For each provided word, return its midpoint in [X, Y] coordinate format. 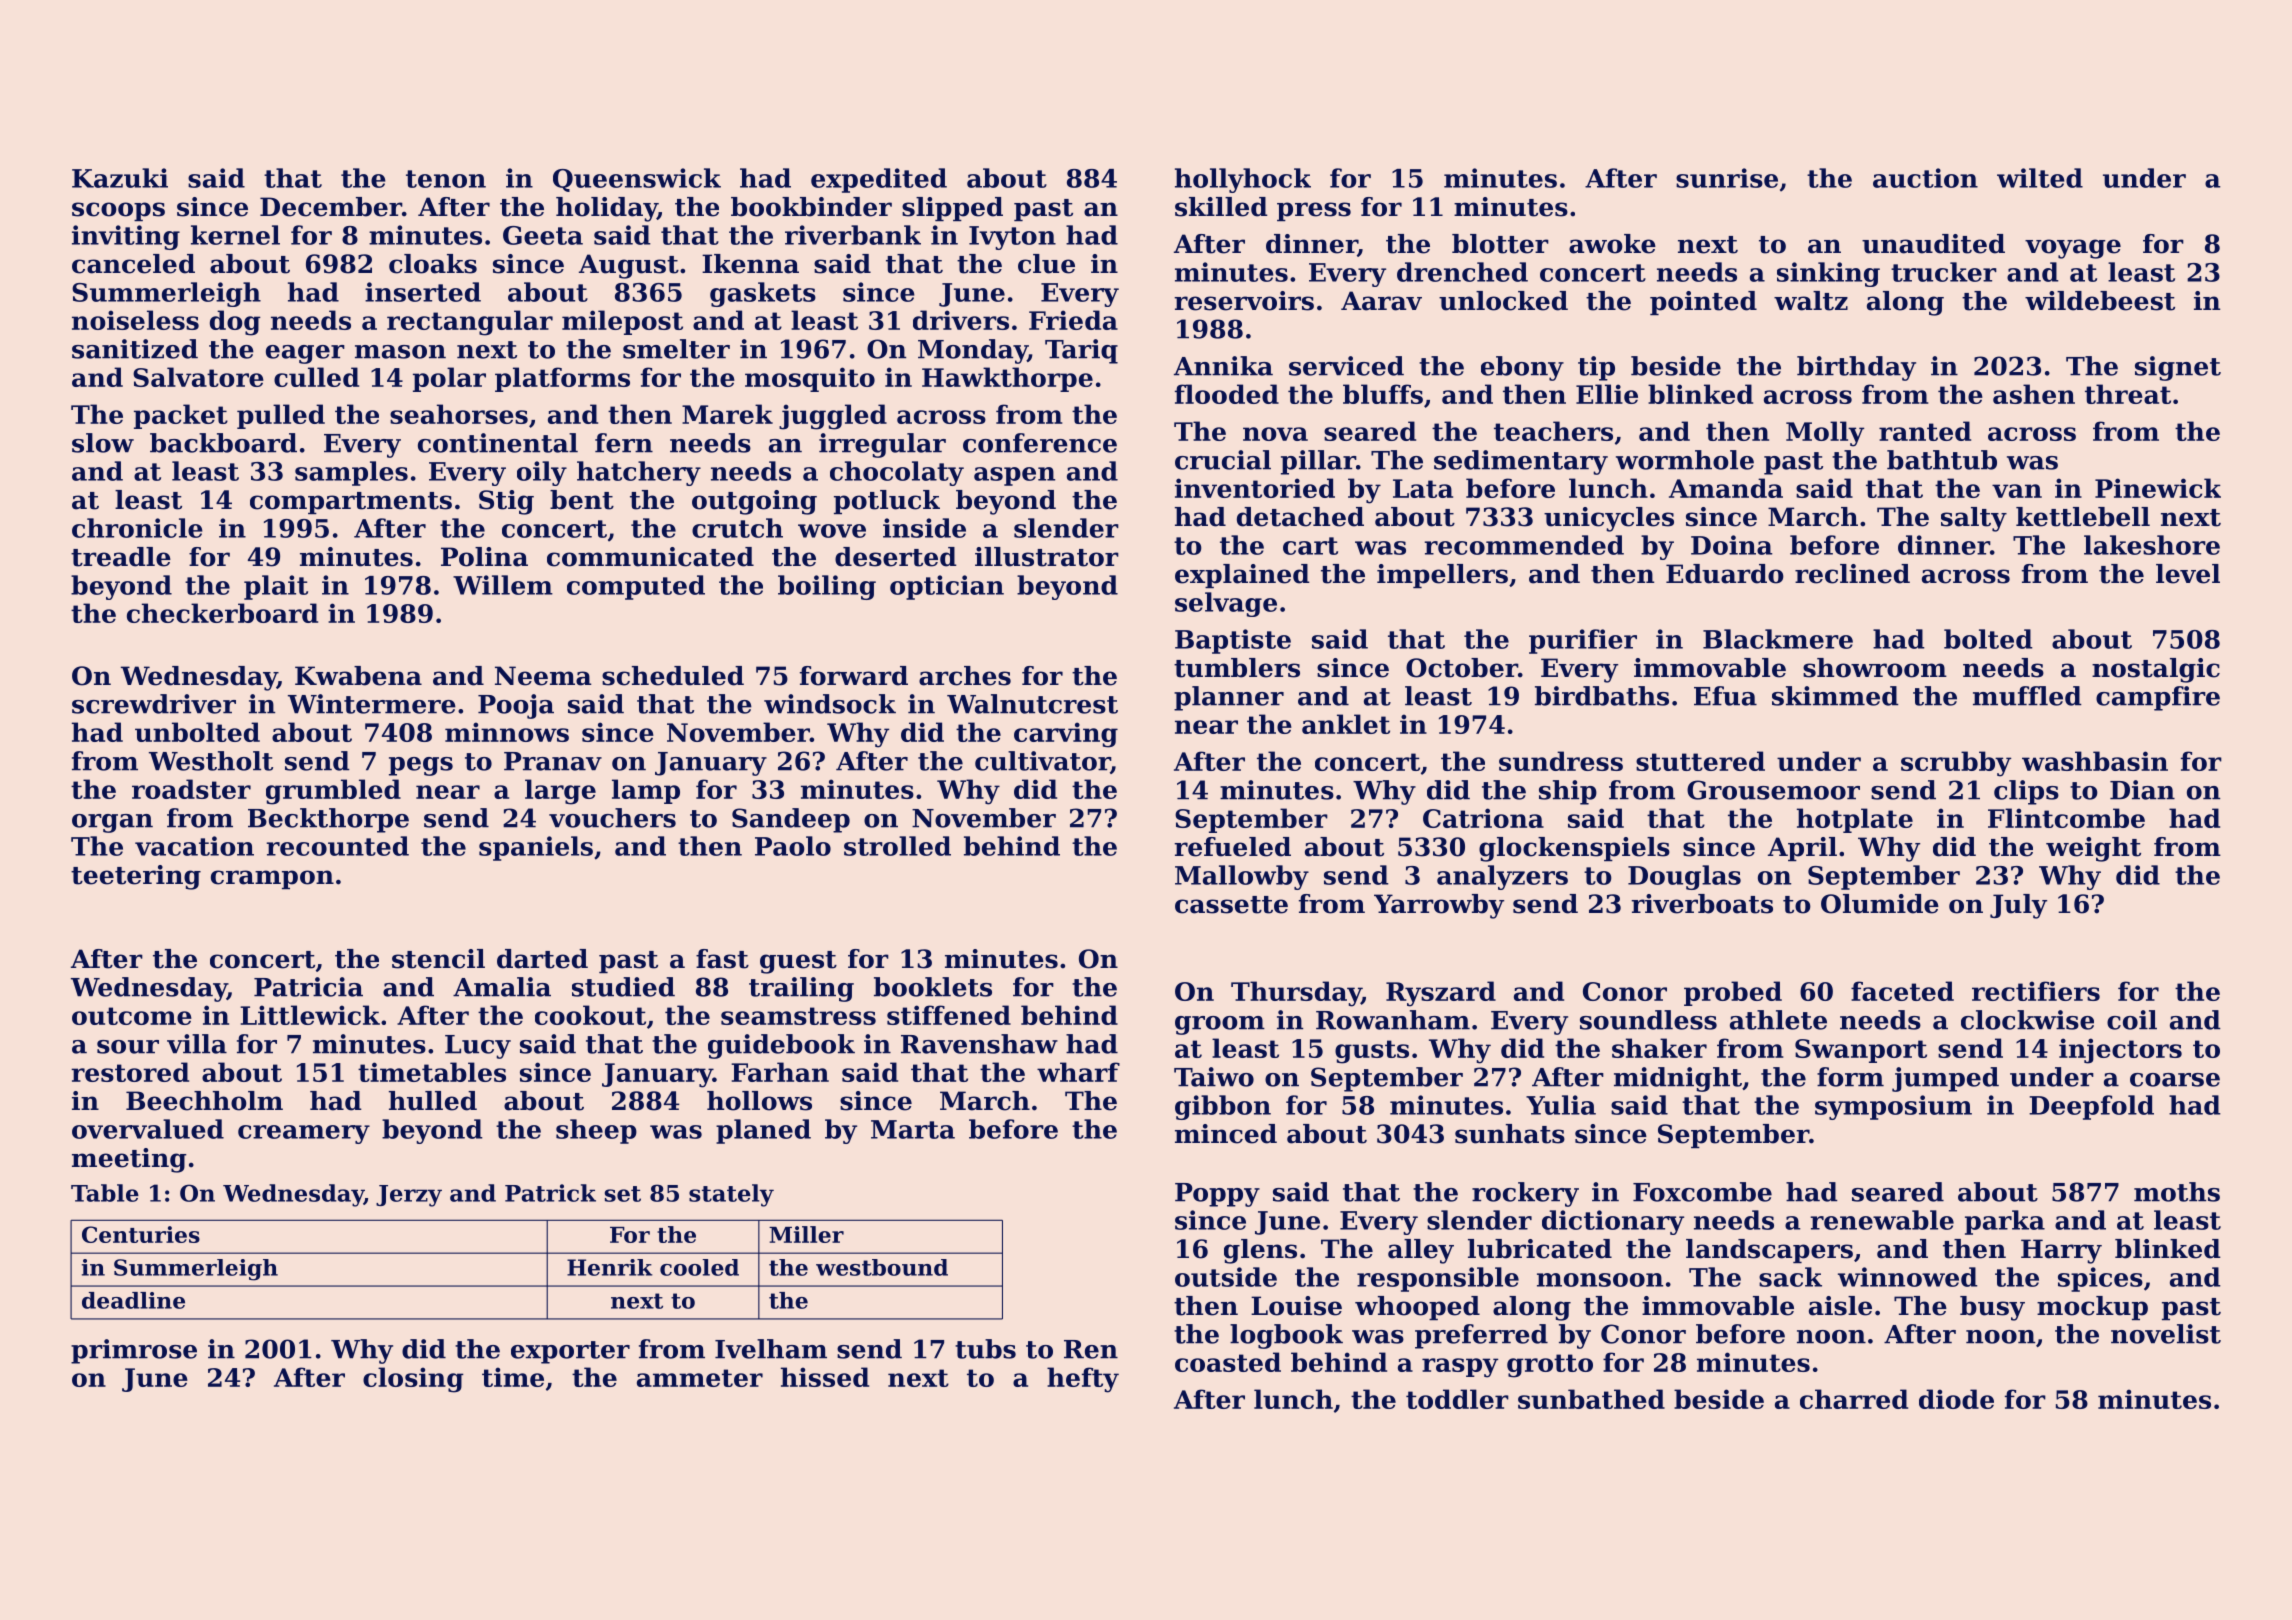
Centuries [141, 1234]
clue [1046, 264]
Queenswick [637, 180]
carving [1066, 735]
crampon [272, 879]
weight [2093, 849]
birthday [1856, 368]
